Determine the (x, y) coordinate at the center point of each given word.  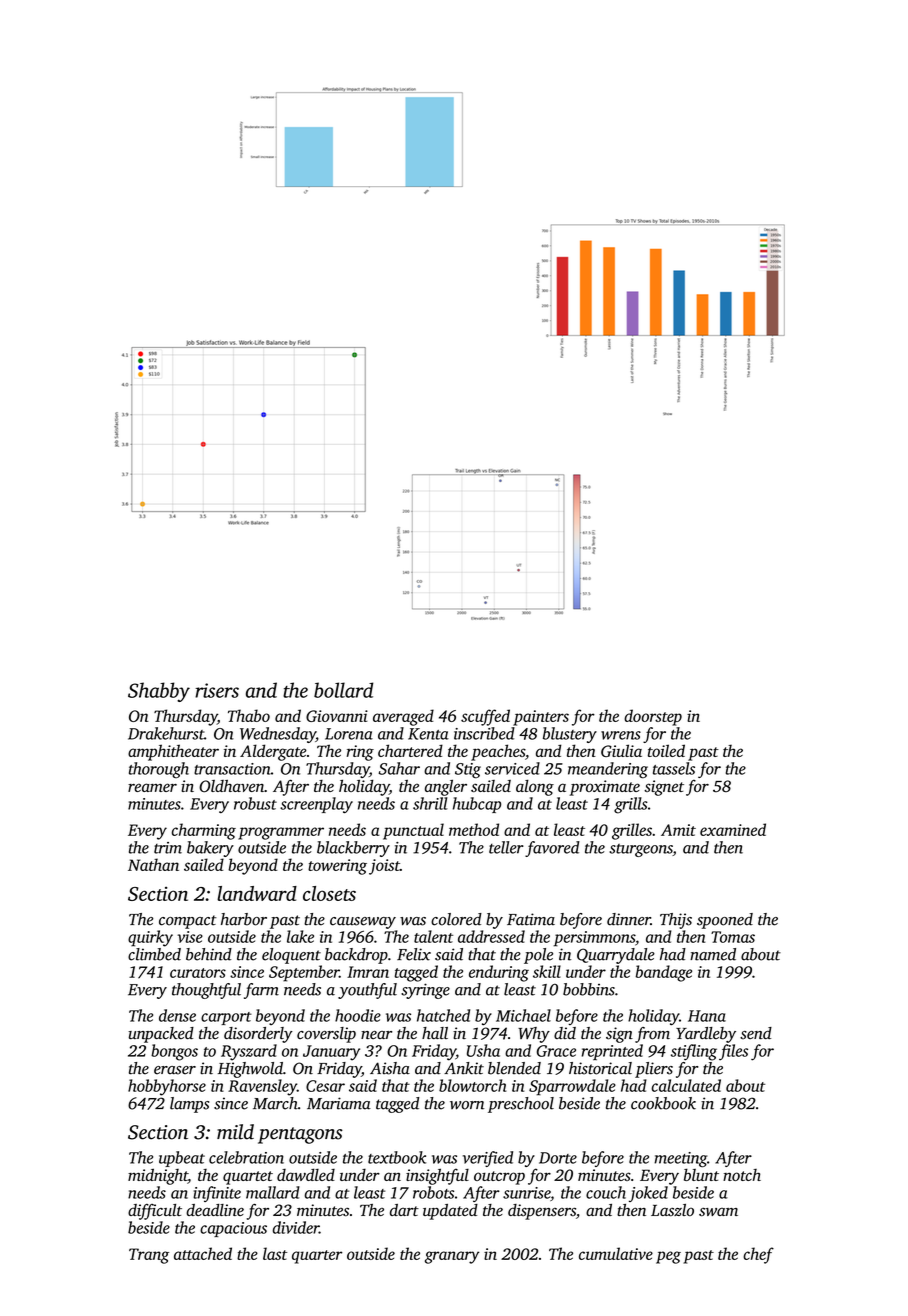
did (565, 1033)
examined (733, 829)
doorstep (653, 717)
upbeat (182, 1159)
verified (488, 1159)
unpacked (161, 1035)
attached (203, 1253)
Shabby (159, 692)
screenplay (316, 805)
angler (446, 788)
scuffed (485, 717)
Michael (523, 1015)
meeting (680, 1159)
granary (452, 1257)
